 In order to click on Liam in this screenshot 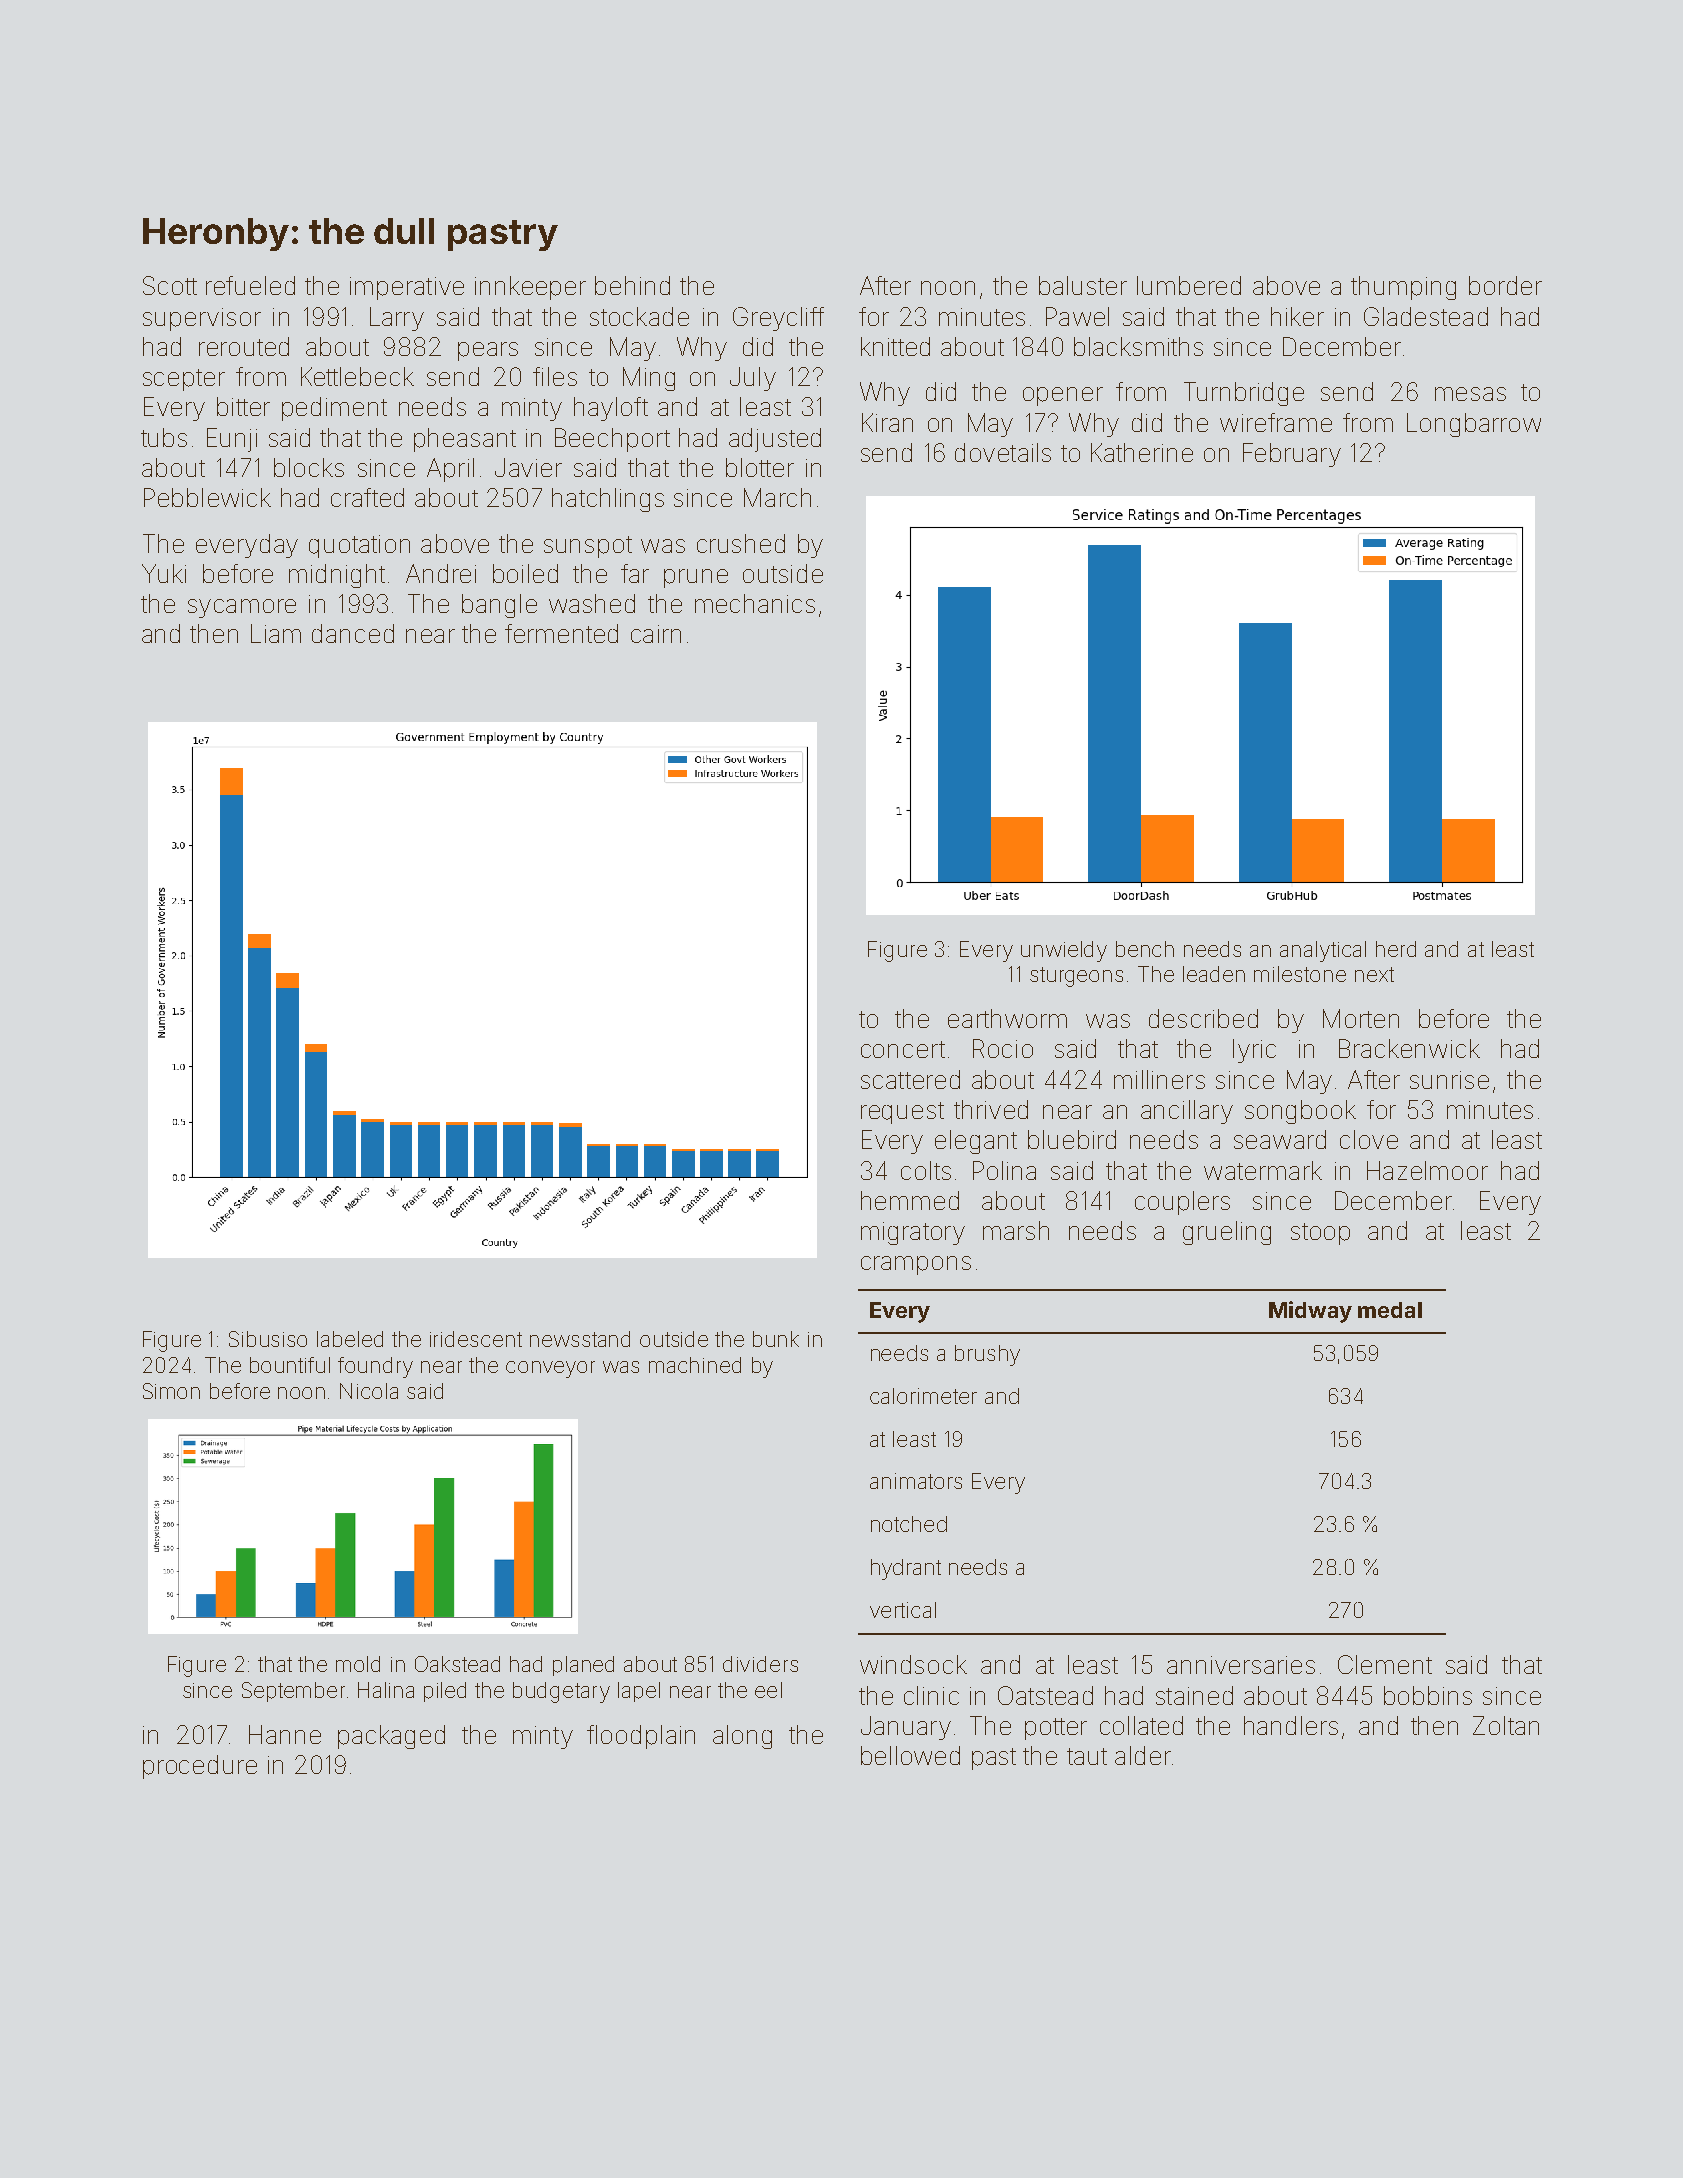, I will do `click(276, 633)`.
